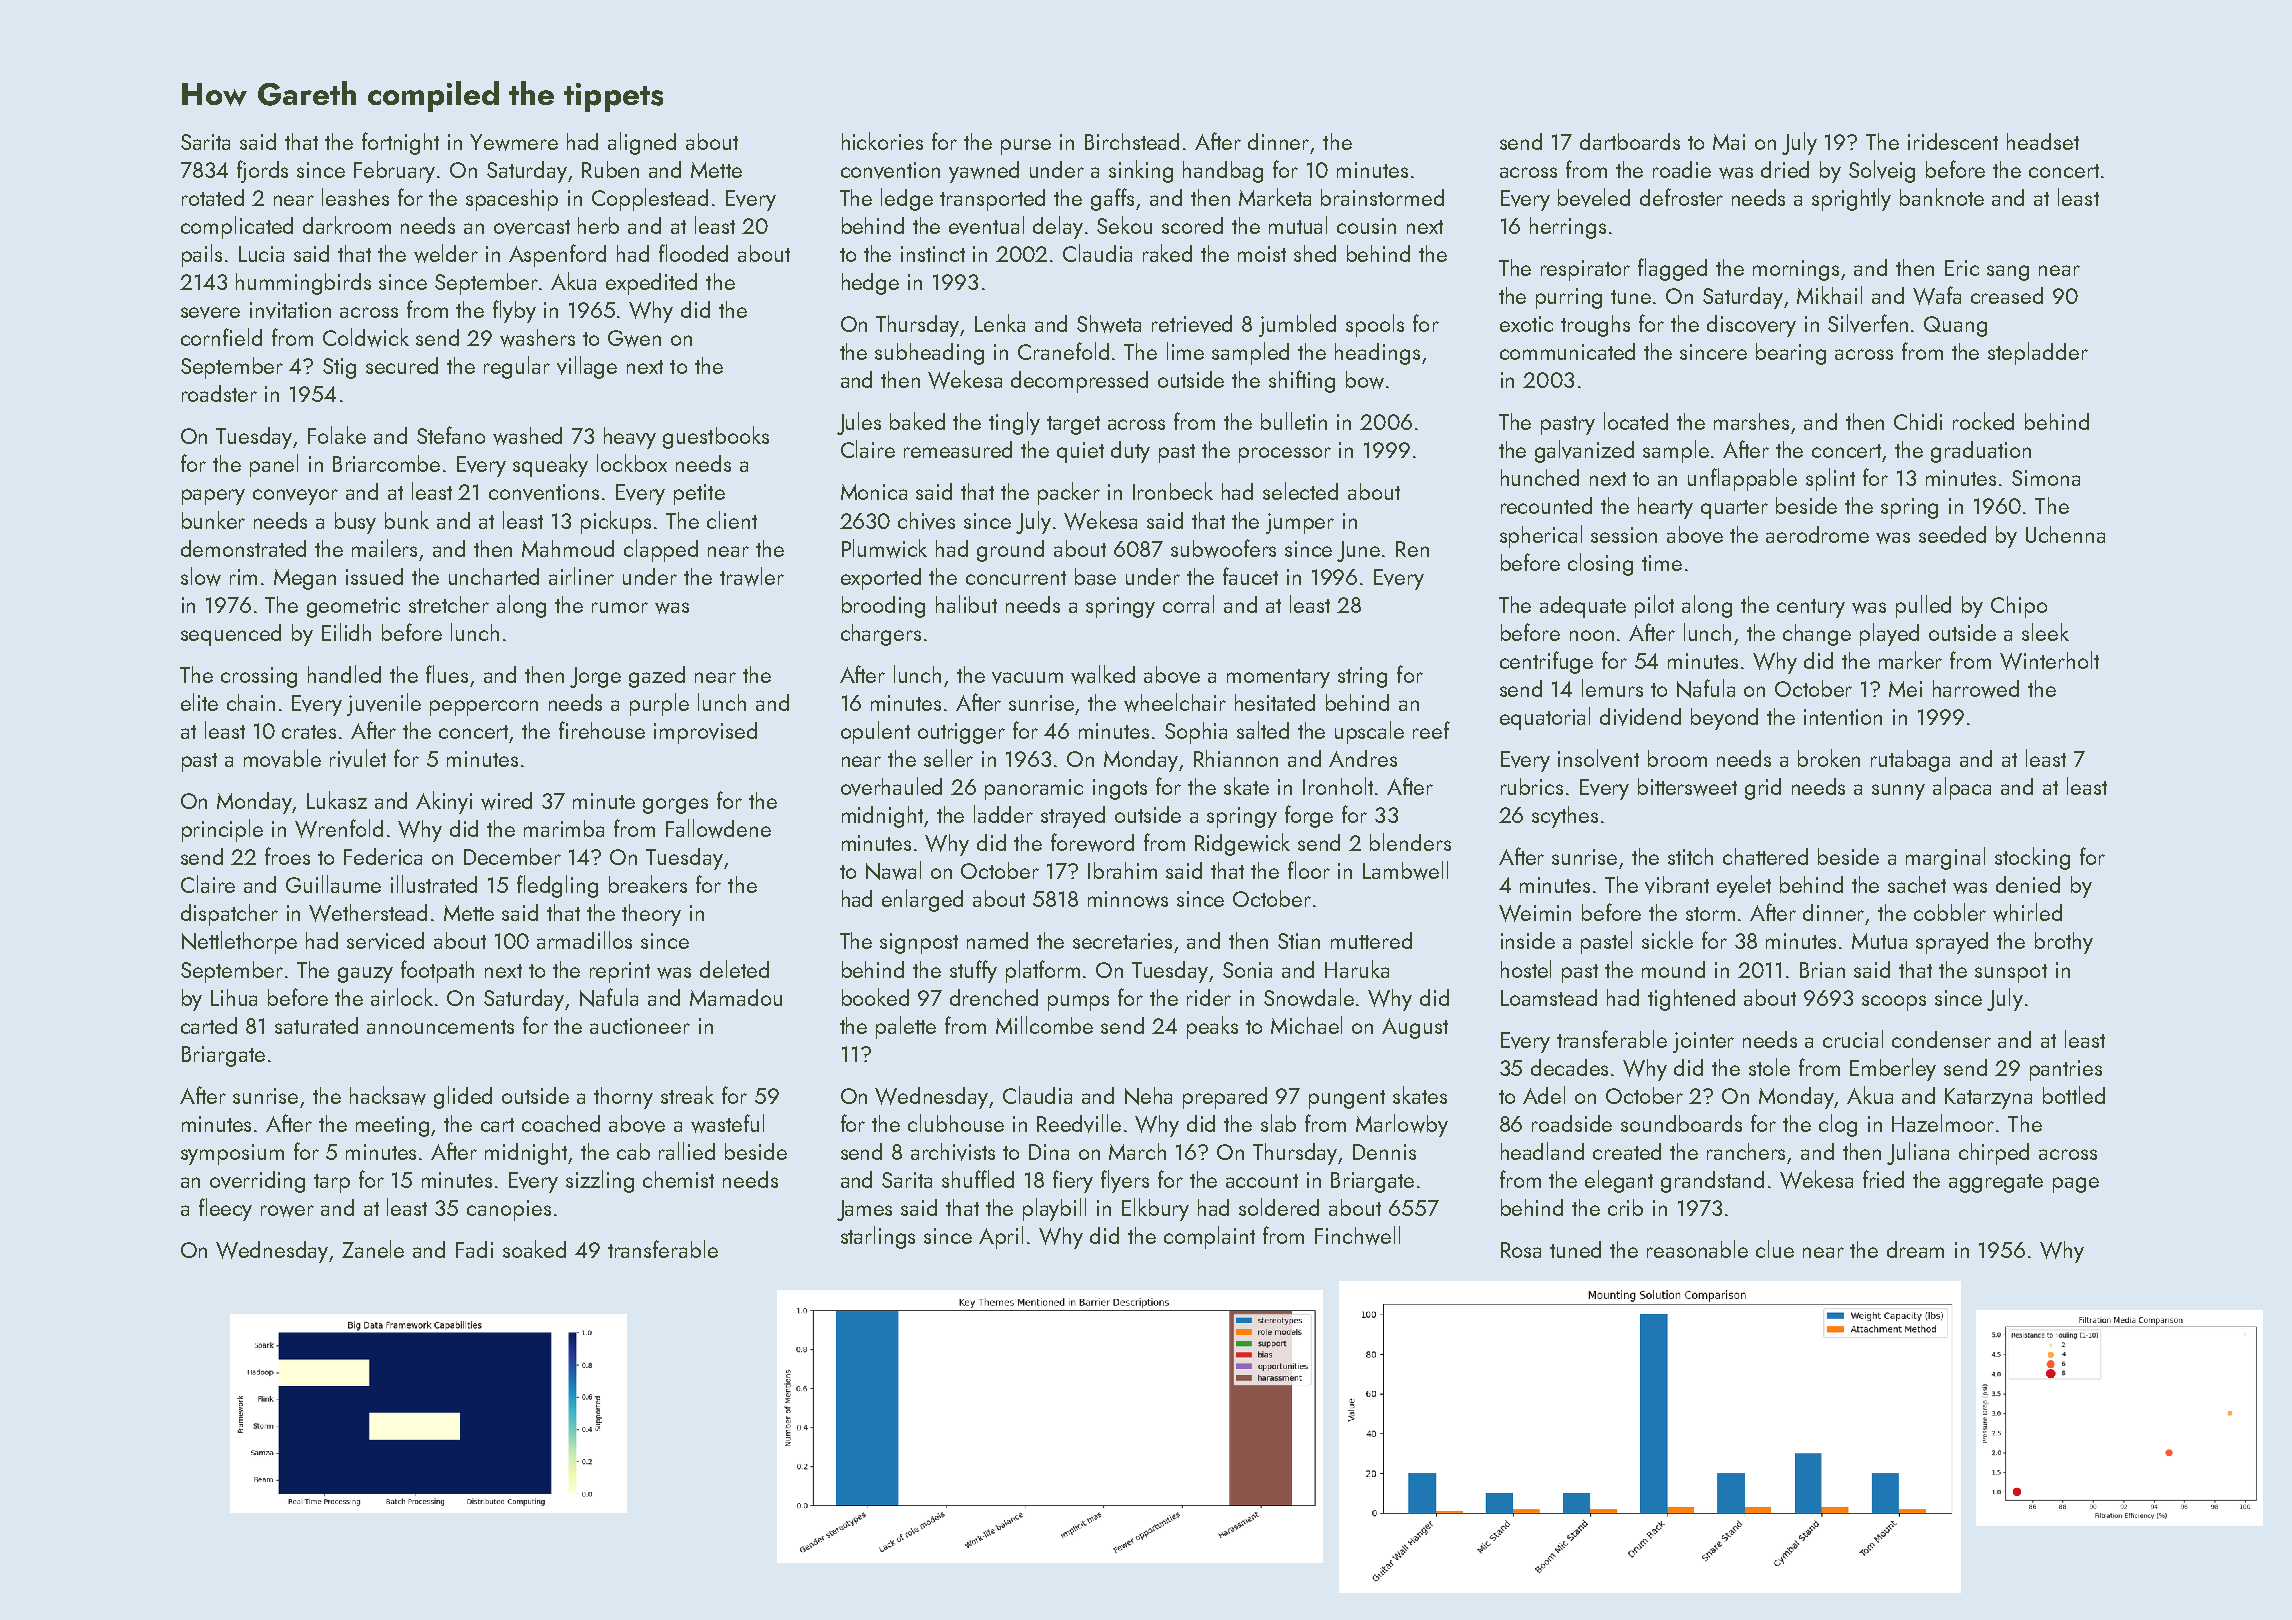 Image resolution: width=2292 pixels, height=1620 pixels. I want to click on flooded, so click(693, 253).
